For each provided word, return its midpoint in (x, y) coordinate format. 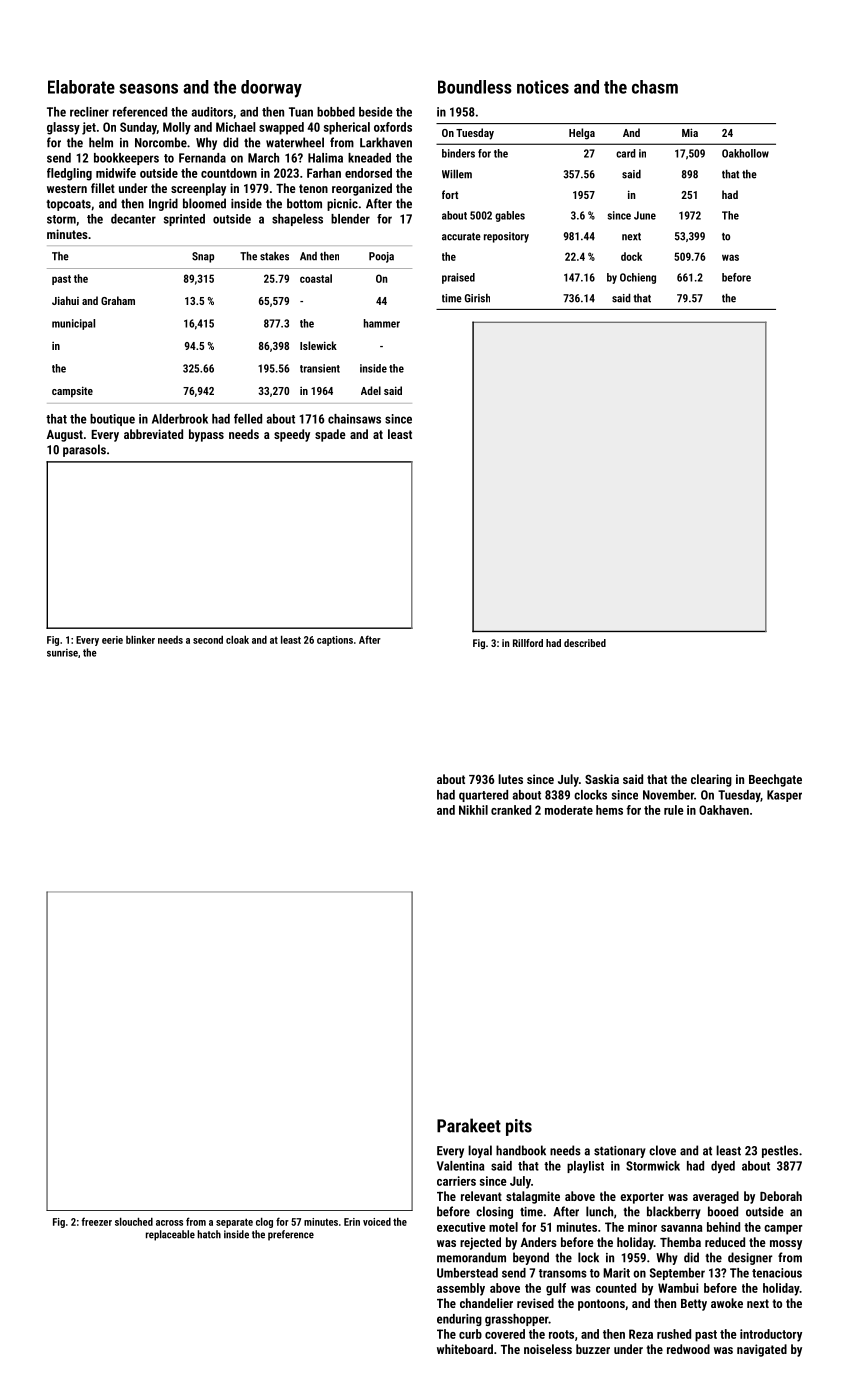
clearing (711, 780)
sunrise (62, 653)
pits (519, 1127)
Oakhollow (745, 153)
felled (248, 419)
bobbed (336, 112)
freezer (96, 1221)
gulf (556, 1289)
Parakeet (469, 1125)
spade (330, 435)
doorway (271, 89)
